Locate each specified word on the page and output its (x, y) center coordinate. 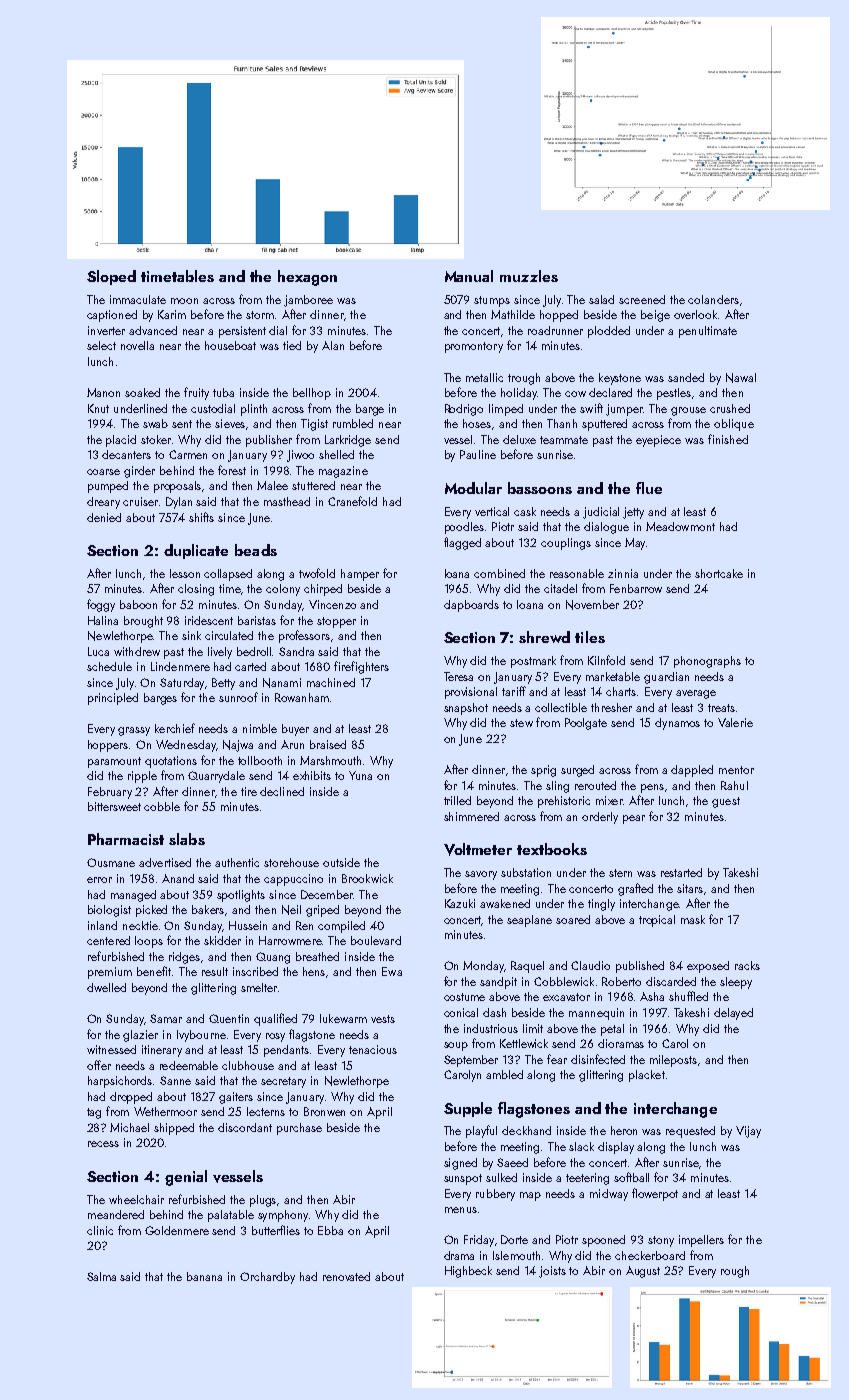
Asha (652, 996)
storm (260, 315)
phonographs (707, 662)
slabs (187, 839)
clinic (100, 1230)
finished (728, 439)
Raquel (527, 967)
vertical (492, 511)
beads (256, 550)
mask (693, 919)
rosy (275, 1037)
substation (526, 872)
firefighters (361, 667)
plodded (609, 332)
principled (113, 699)
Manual (469, 276)
